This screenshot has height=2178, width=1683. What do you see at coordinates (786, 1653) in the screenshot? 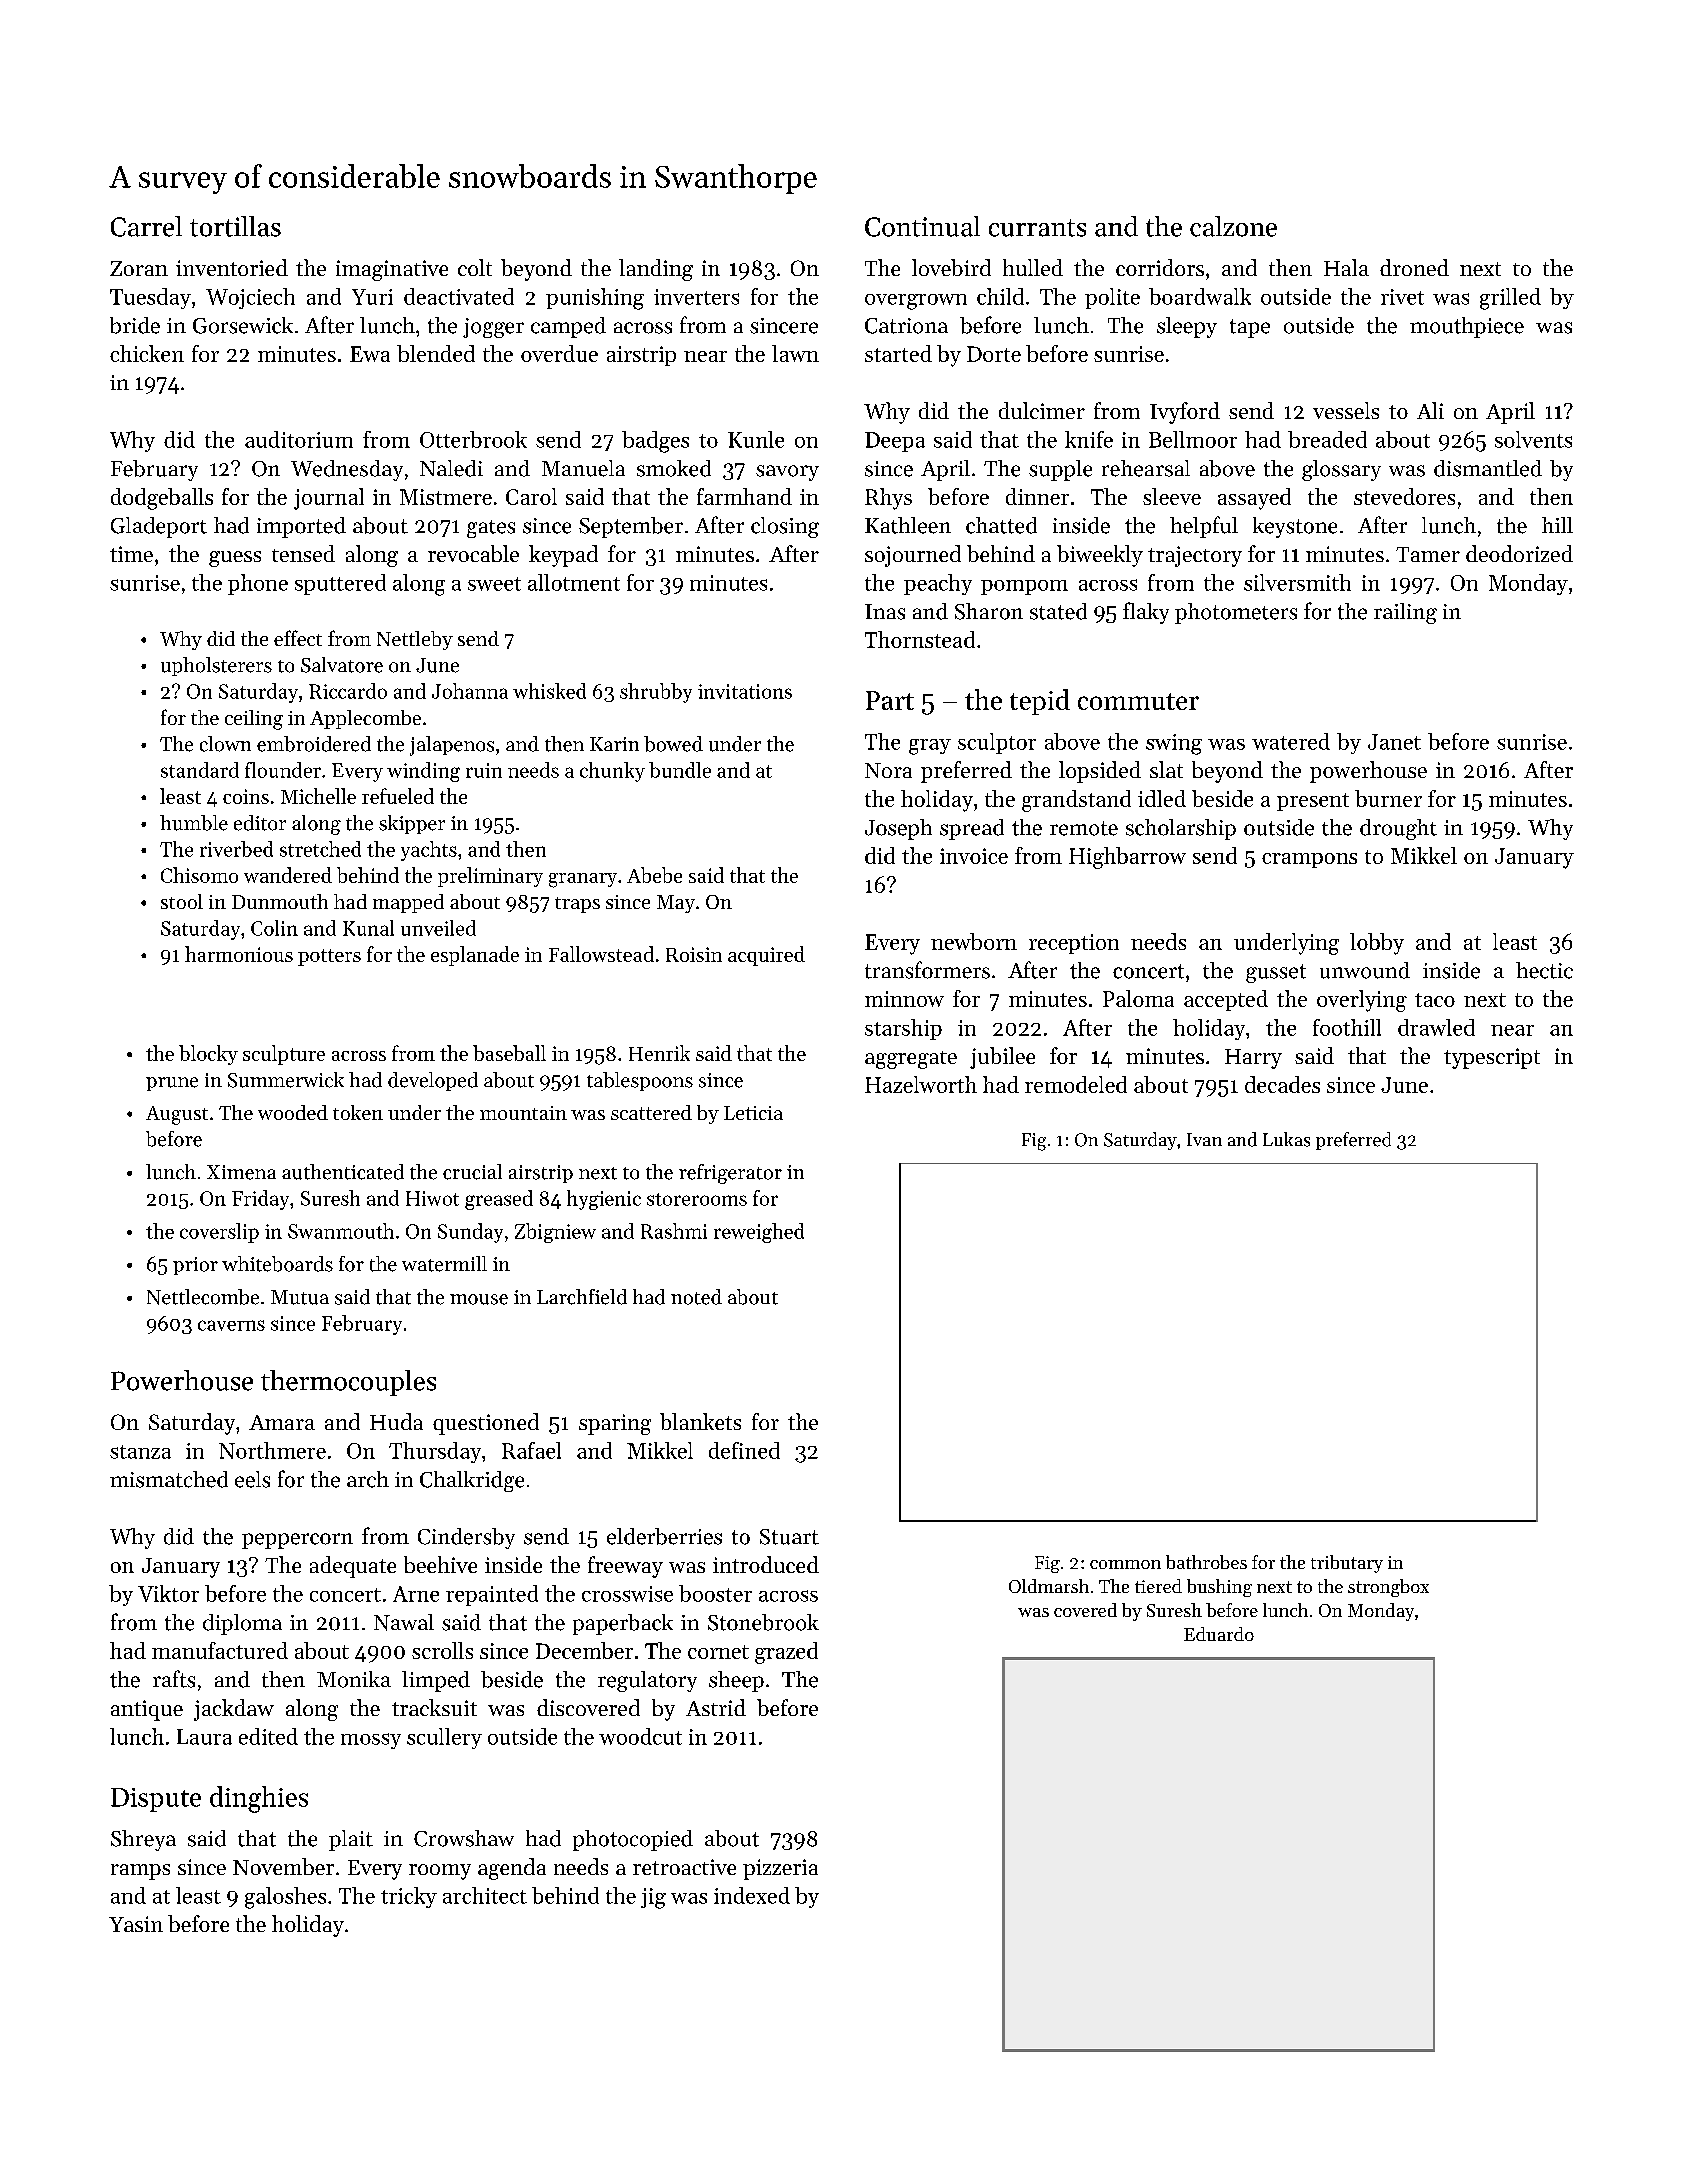
I see `grazed` at bounding box center [786, 1653].
